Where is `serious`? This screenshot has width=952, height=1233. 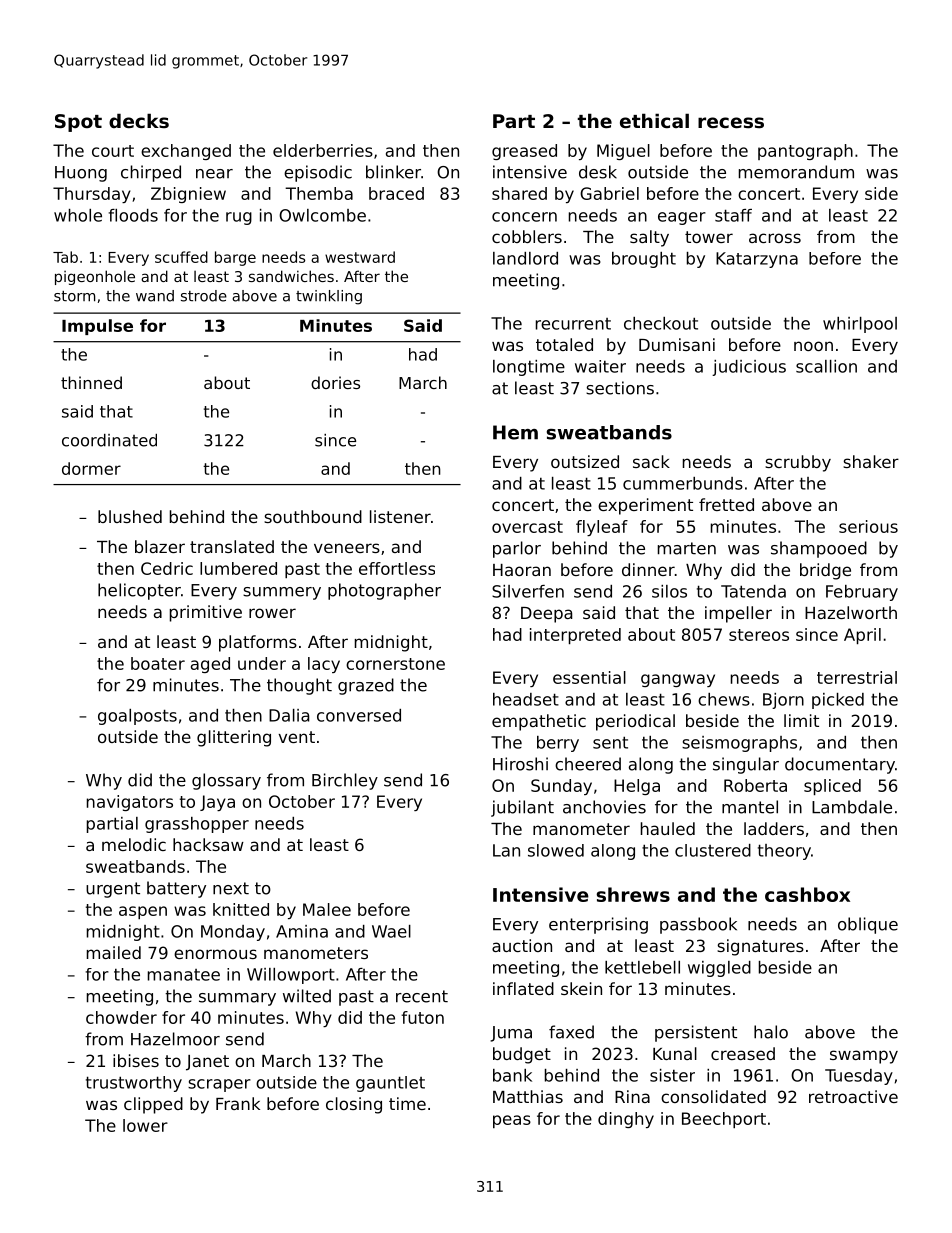 serious is located at coordinates (868, 526).
